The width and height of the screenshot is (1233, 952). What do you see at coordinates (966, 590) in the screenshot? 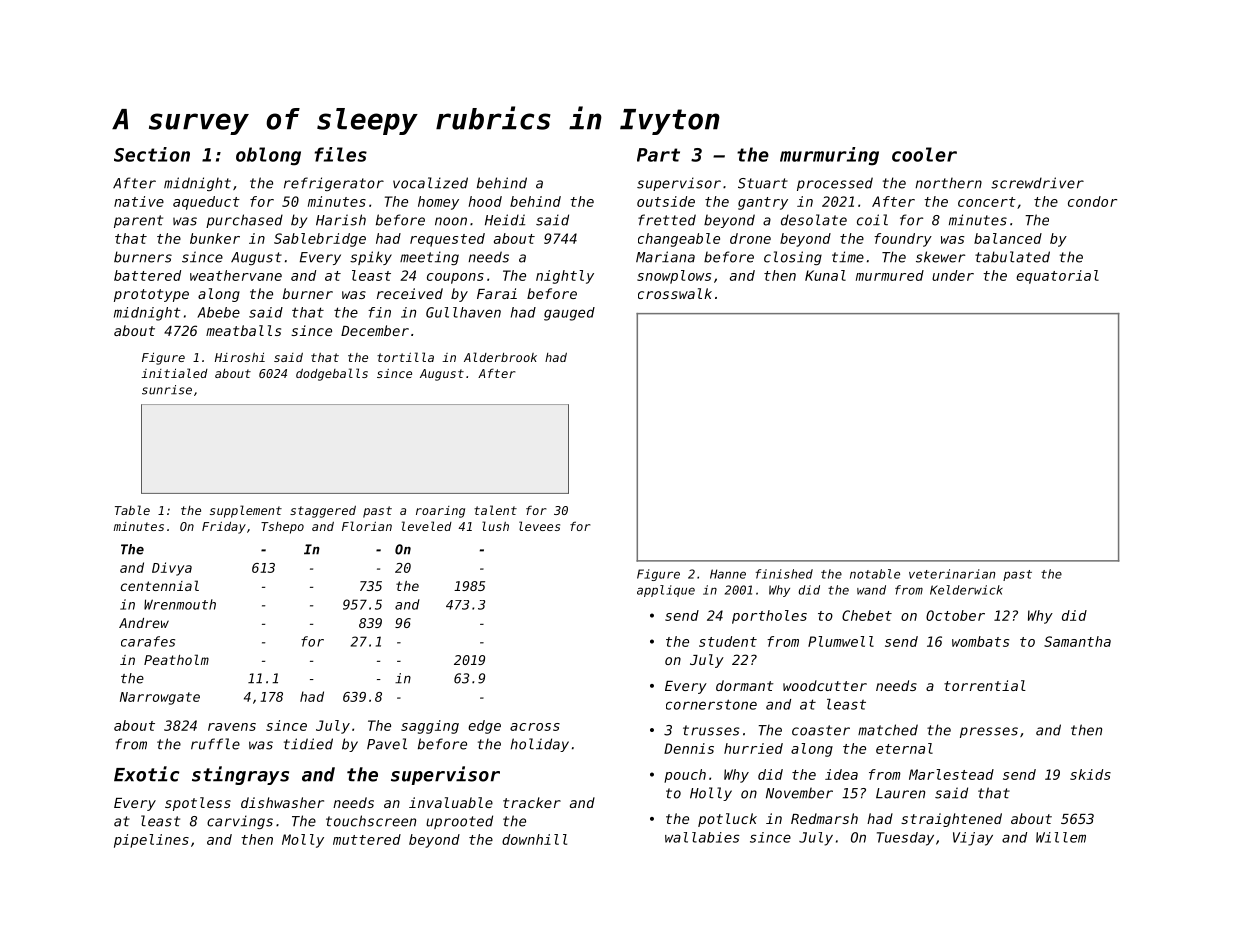
I see `Kelderwick` at bounding box center [966, 590].
